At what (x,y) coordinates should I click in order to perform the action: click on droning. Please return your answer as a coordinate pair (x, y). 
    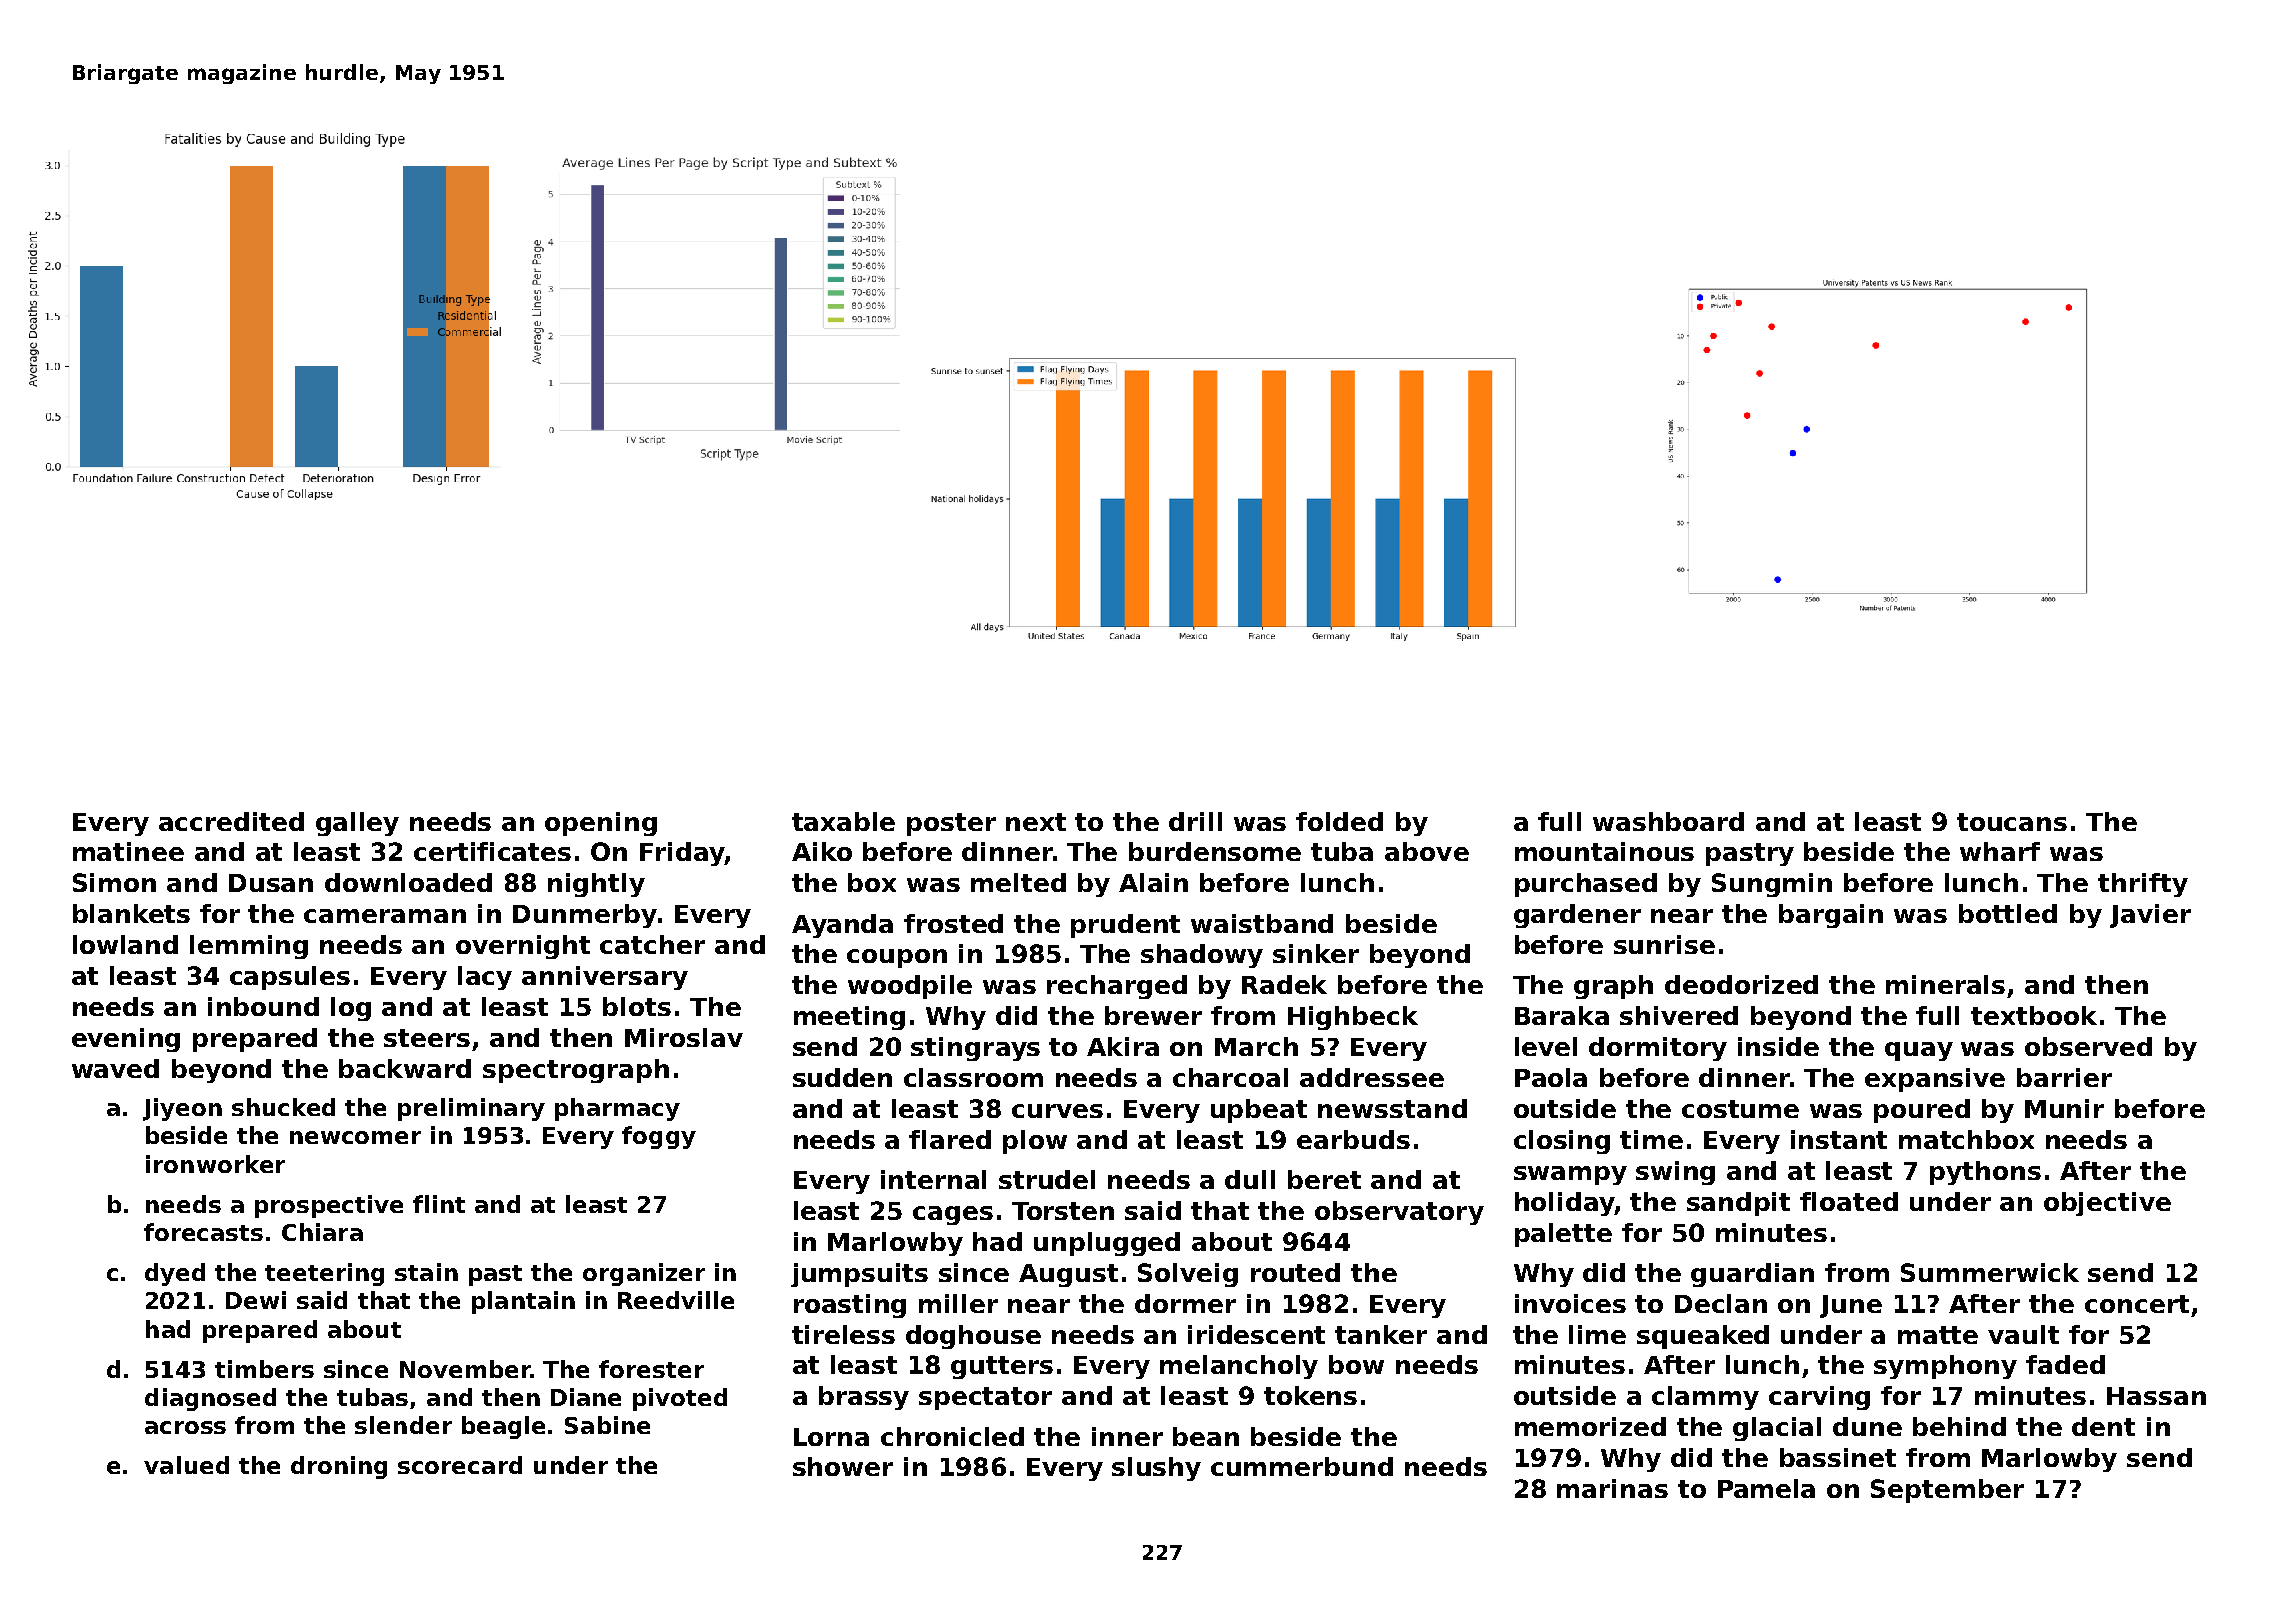
    Looking at the image, I should click on (339, 1467).
